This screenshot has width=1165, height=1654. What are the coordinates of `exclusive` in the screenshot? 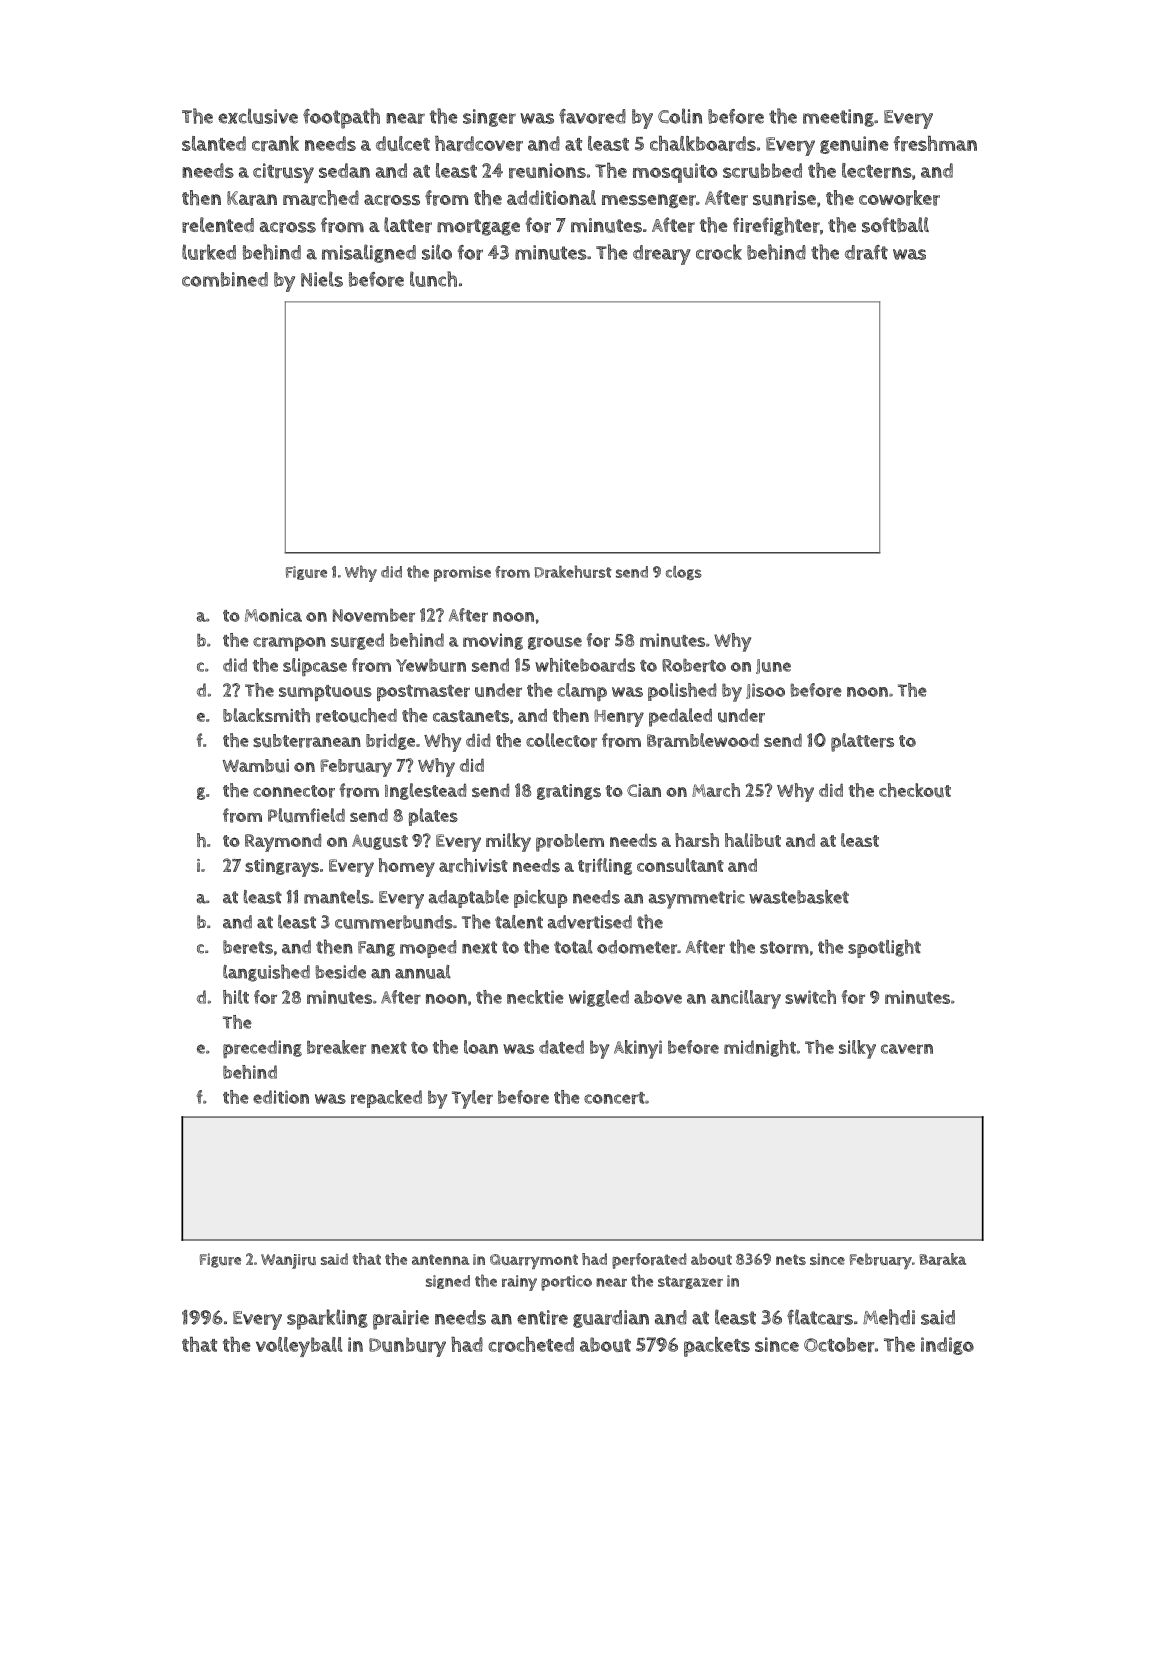 It's located at (258, 116).
